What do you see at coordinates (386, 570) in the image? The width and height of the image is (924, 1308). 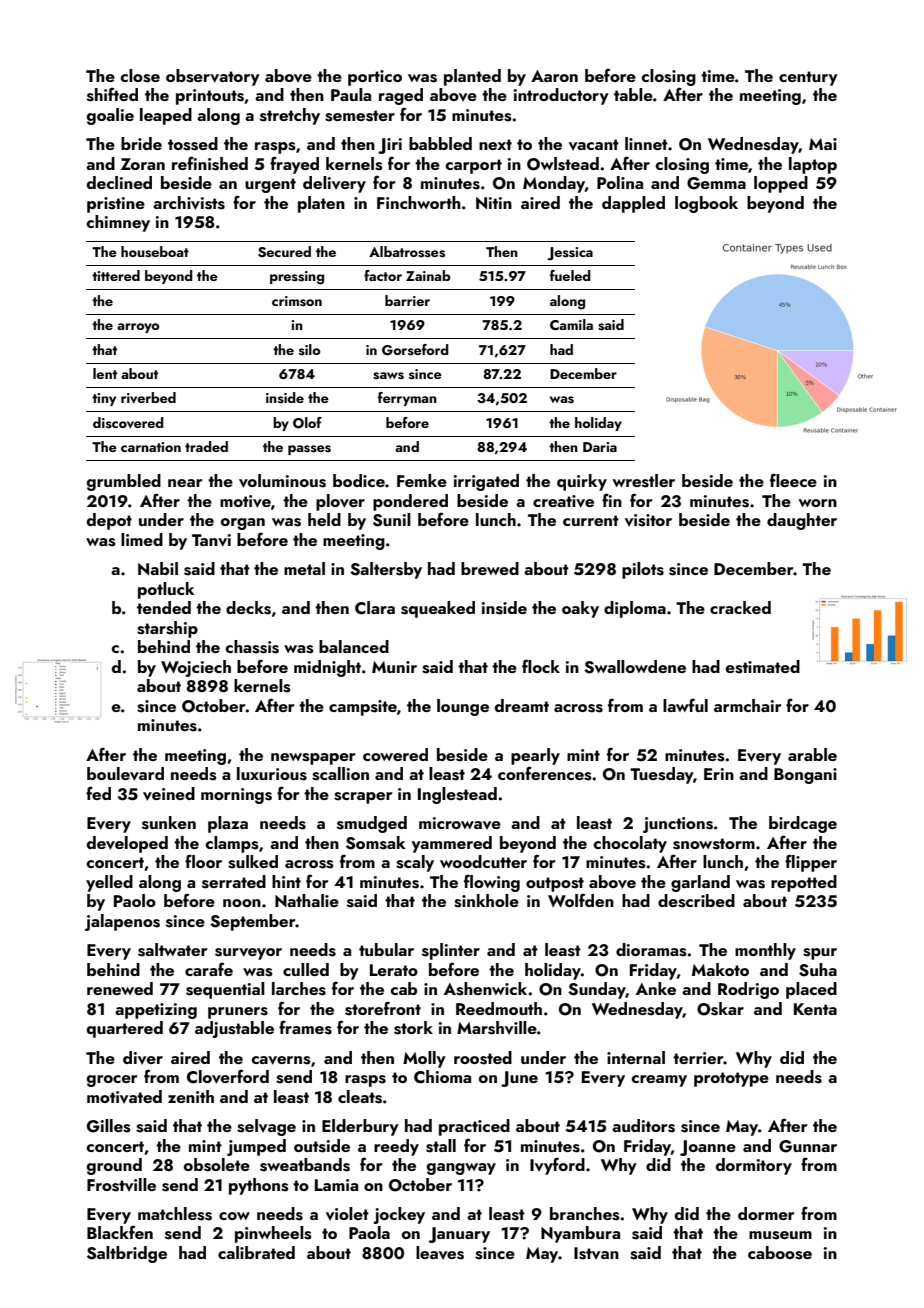 I see `Saltersby` at bounding box center [386, 570].
